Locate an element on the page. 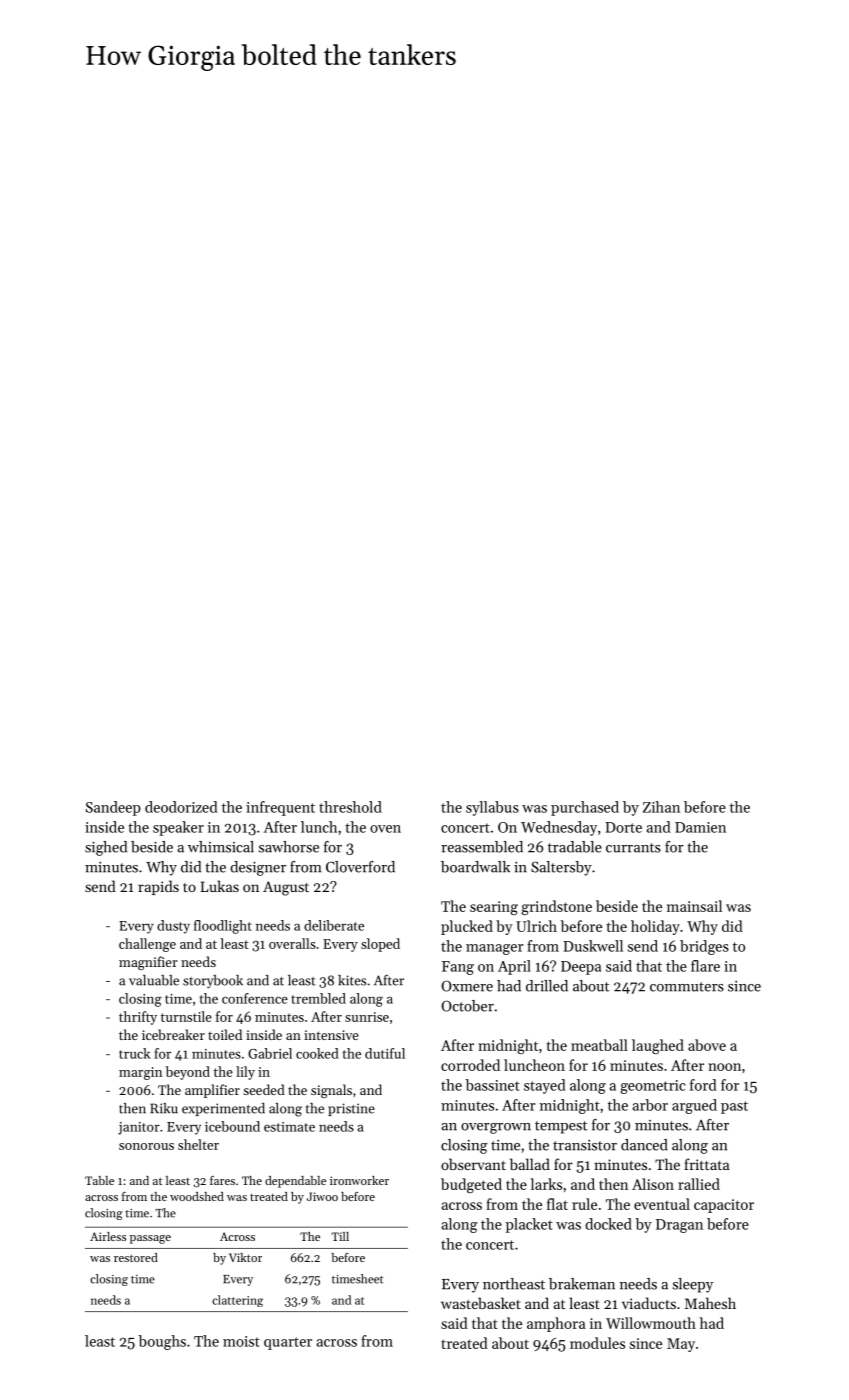  commuters is located at coordinates (687, 987).
